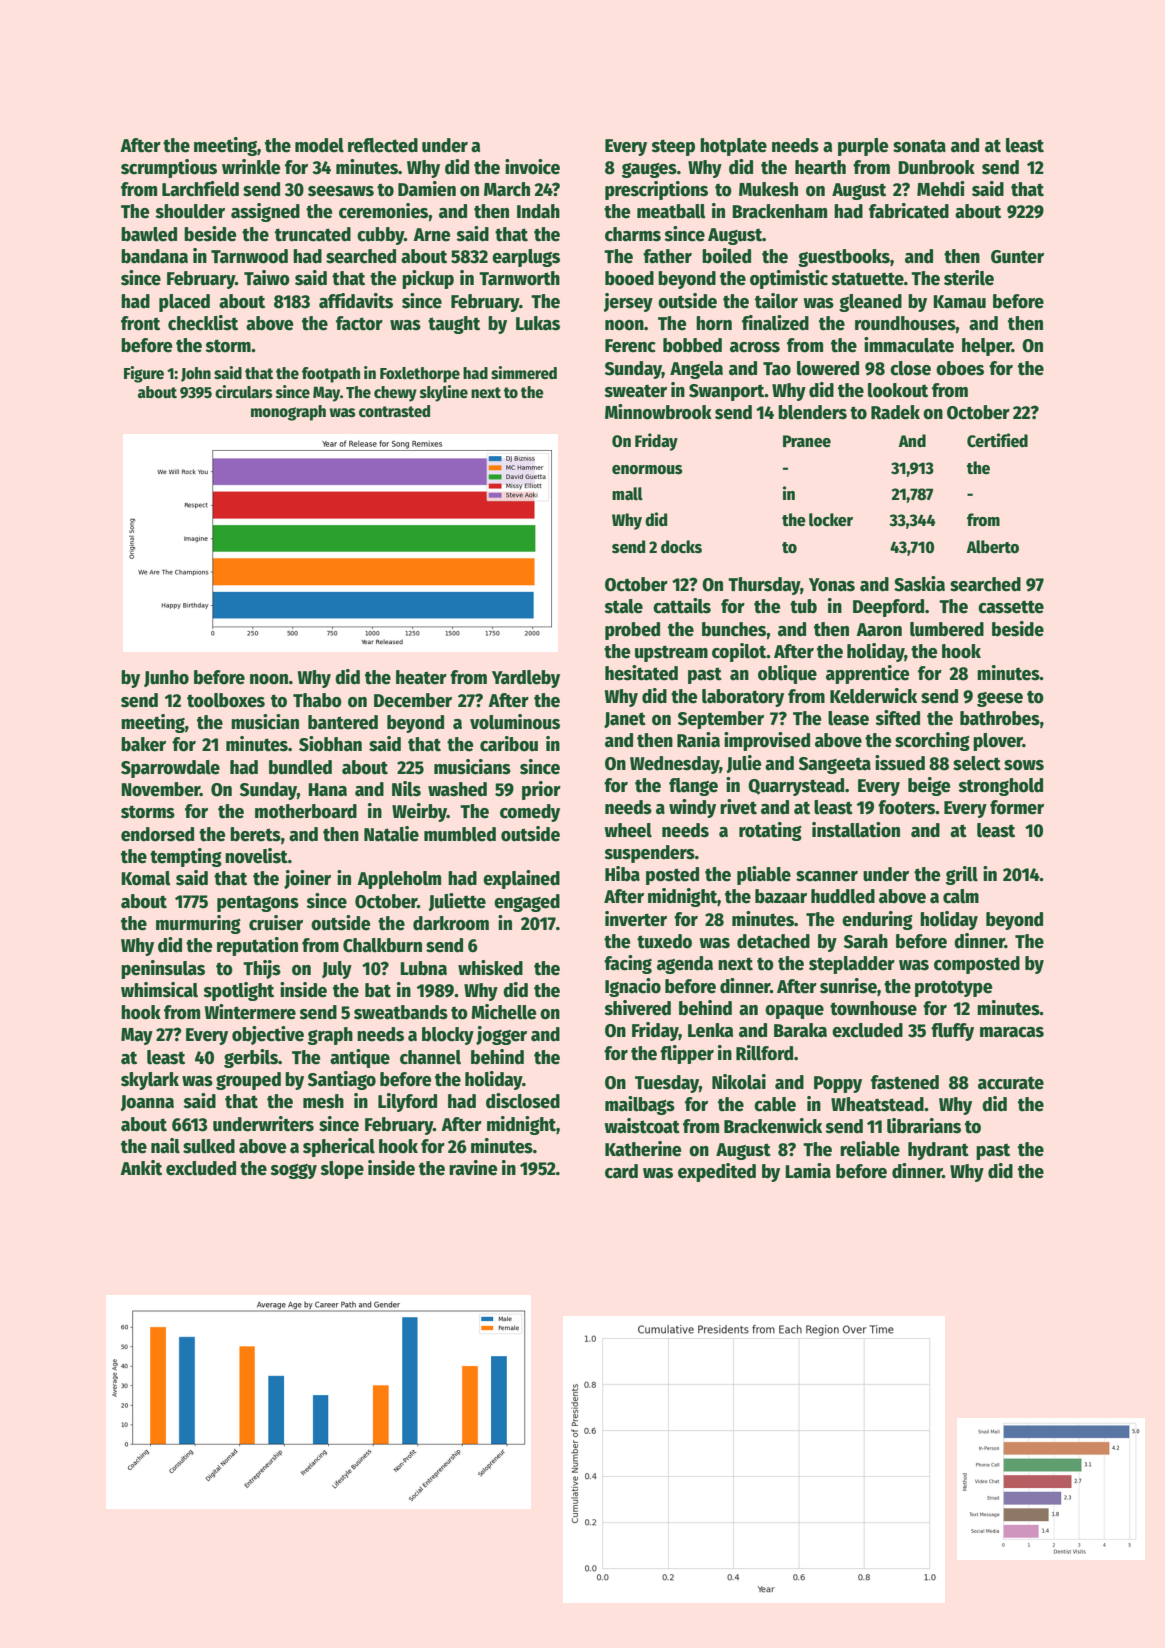 Image resolution: width=1165 pixels, height=1648 pixels. I want to click on apprentice, so click(868, 674).
